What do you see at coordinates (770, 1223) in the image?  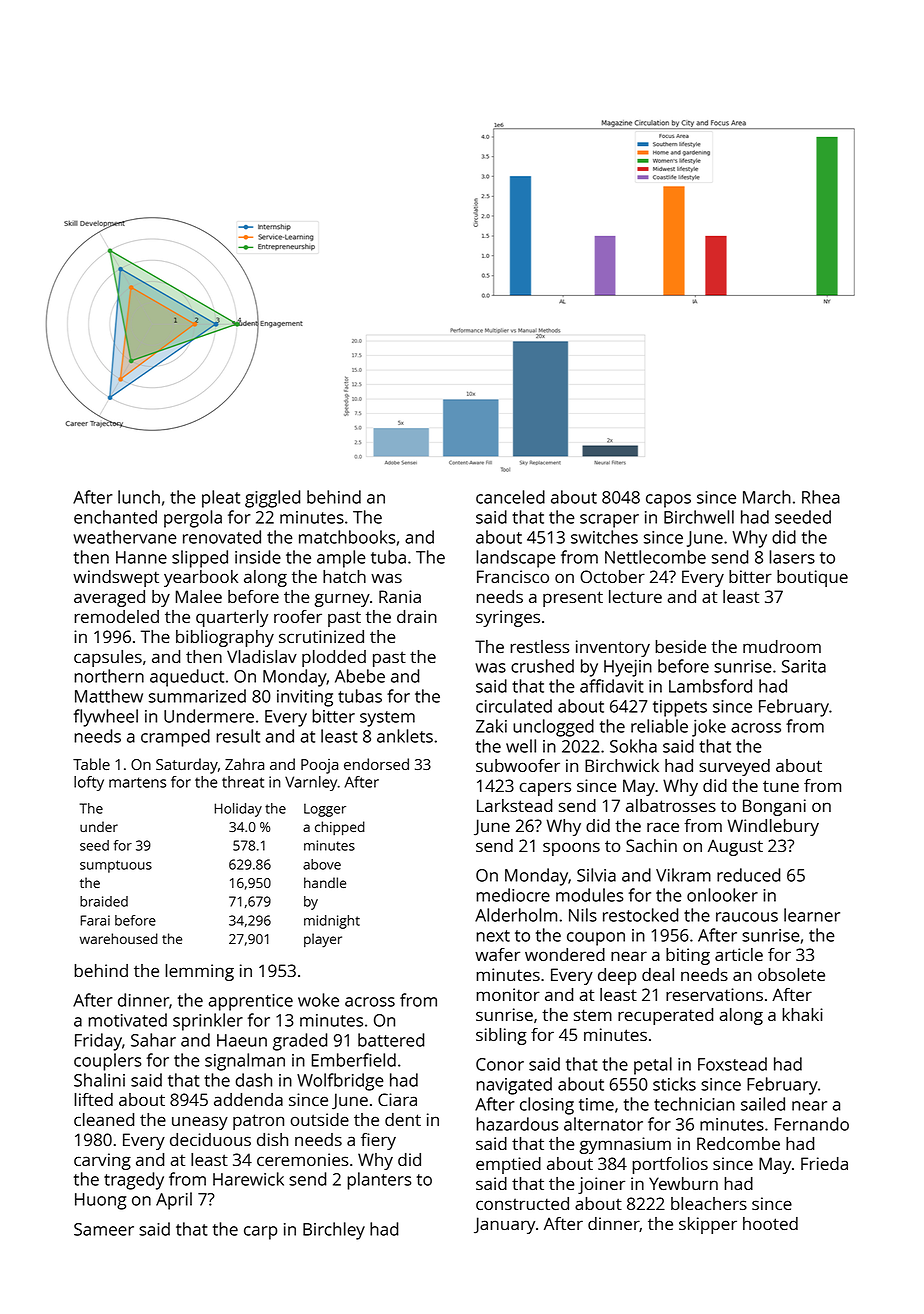 I see `hooted` at bounding box center [770, 1223].
